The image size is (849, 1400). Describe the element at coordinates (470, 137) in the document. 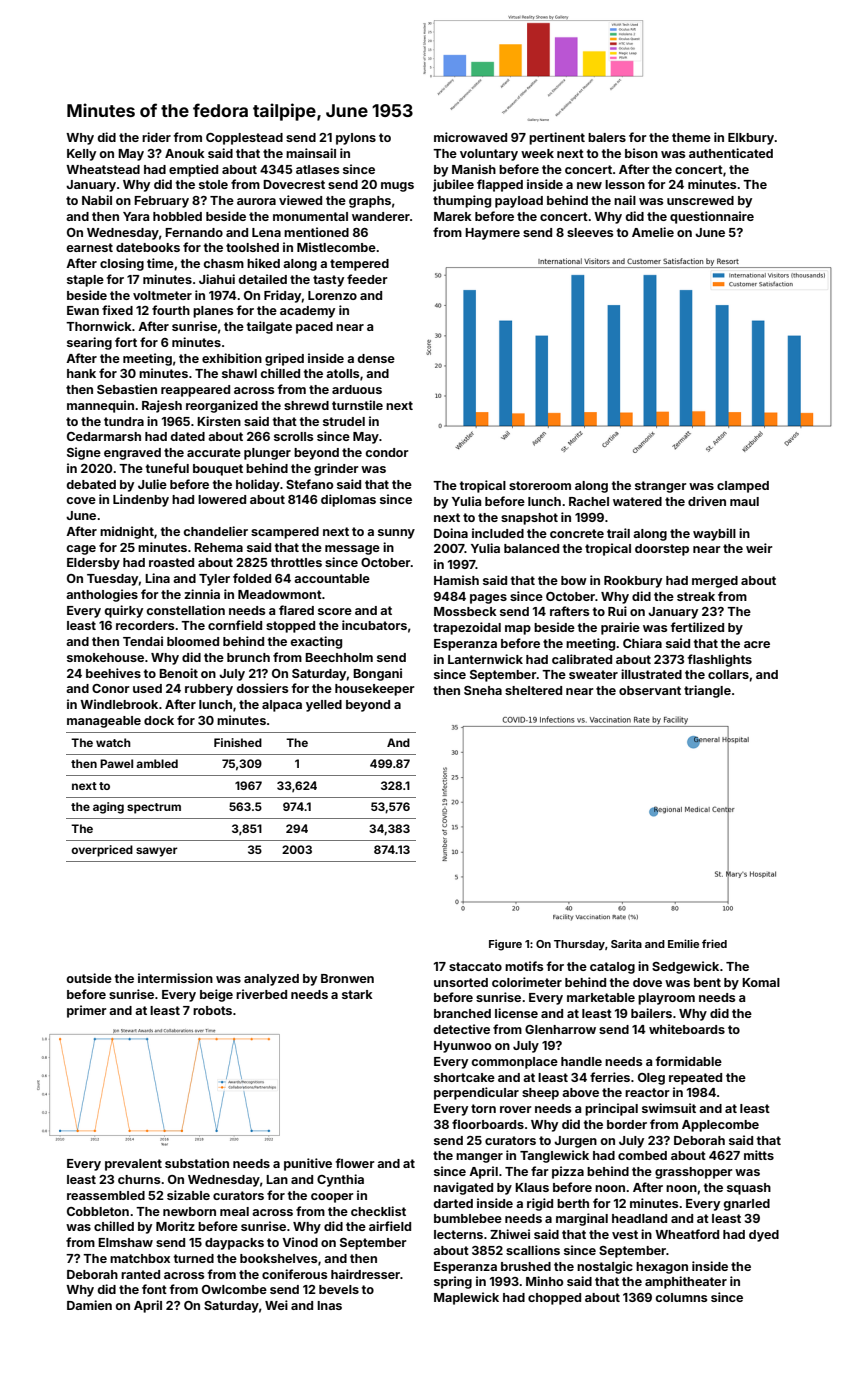

I see `microwaved` at that location.
